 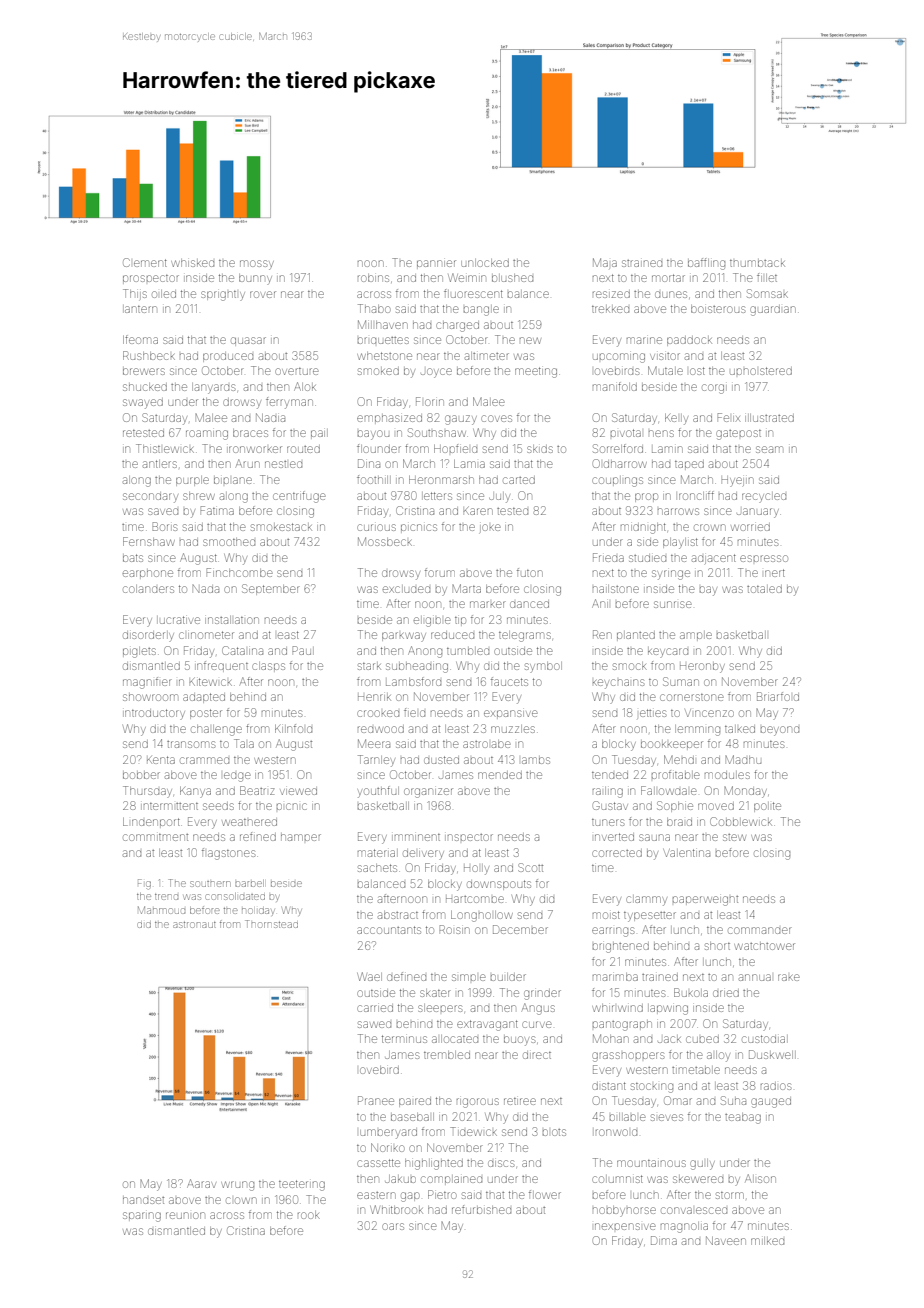 I want to click on stew, so click(x=734, y=837).
